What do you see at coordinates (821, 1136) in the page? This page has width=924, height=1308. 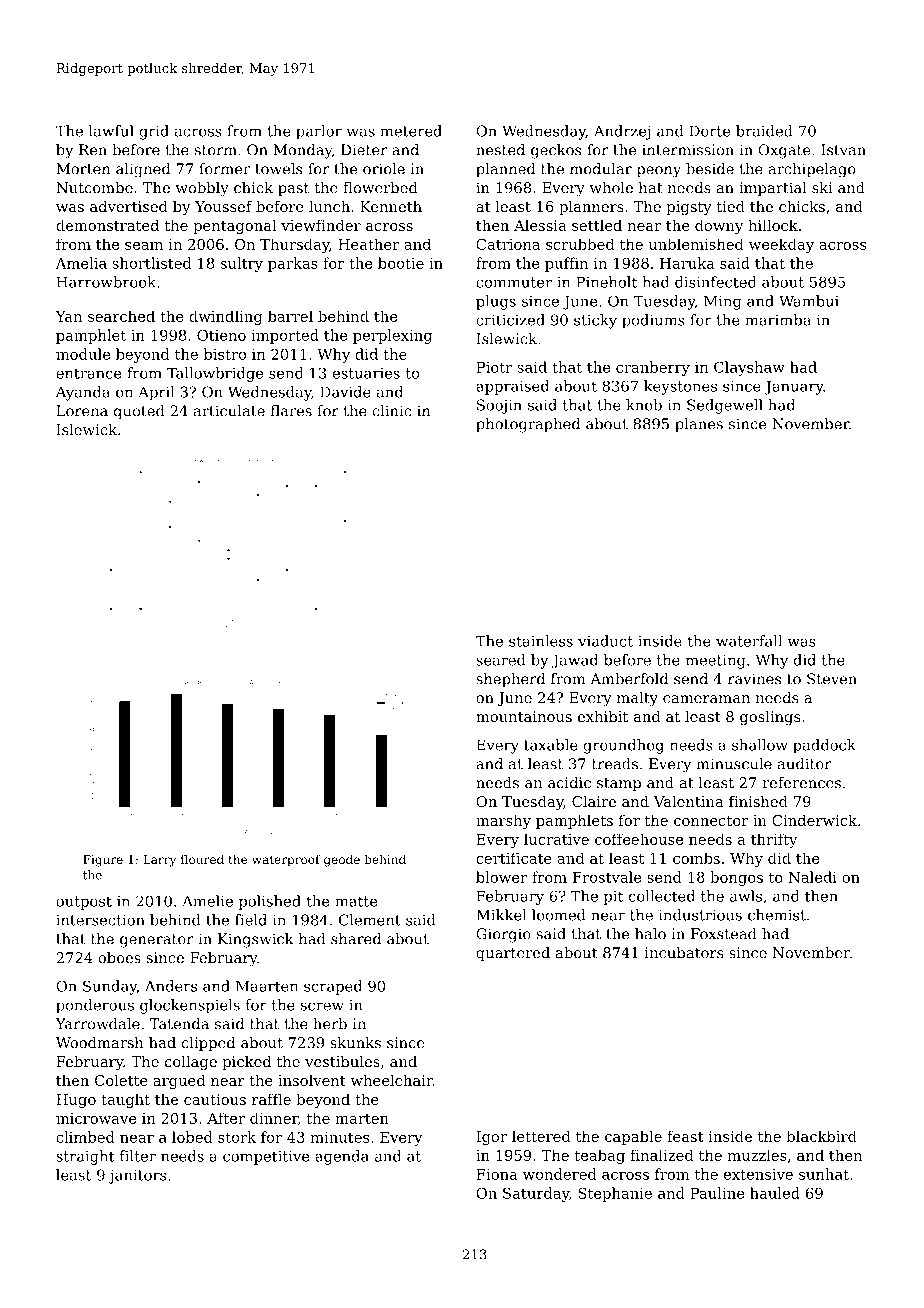 I see `blackbird` at bounding box center [821, 1136].
